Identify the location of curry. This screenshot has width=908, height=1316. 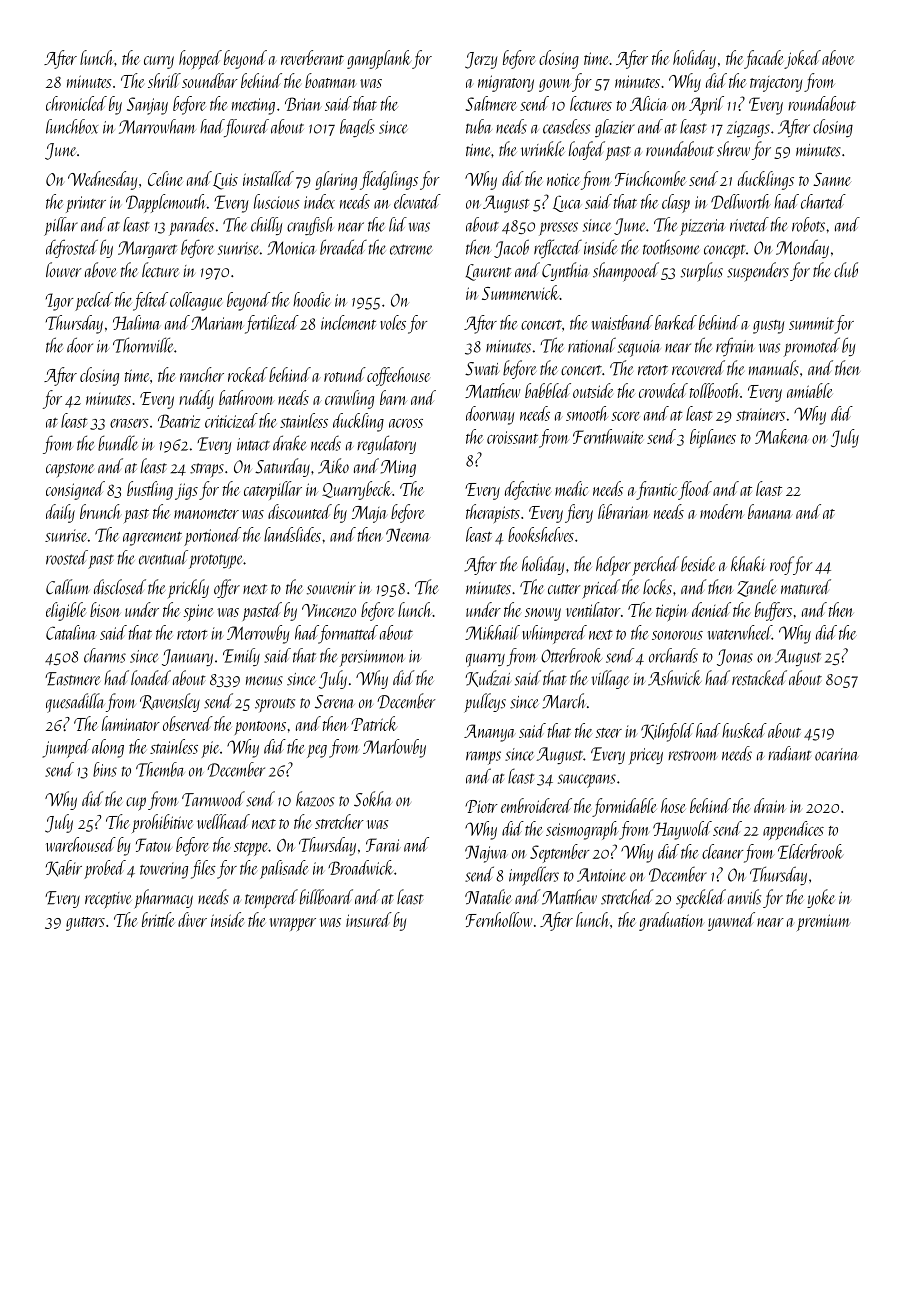
(159, 62).
